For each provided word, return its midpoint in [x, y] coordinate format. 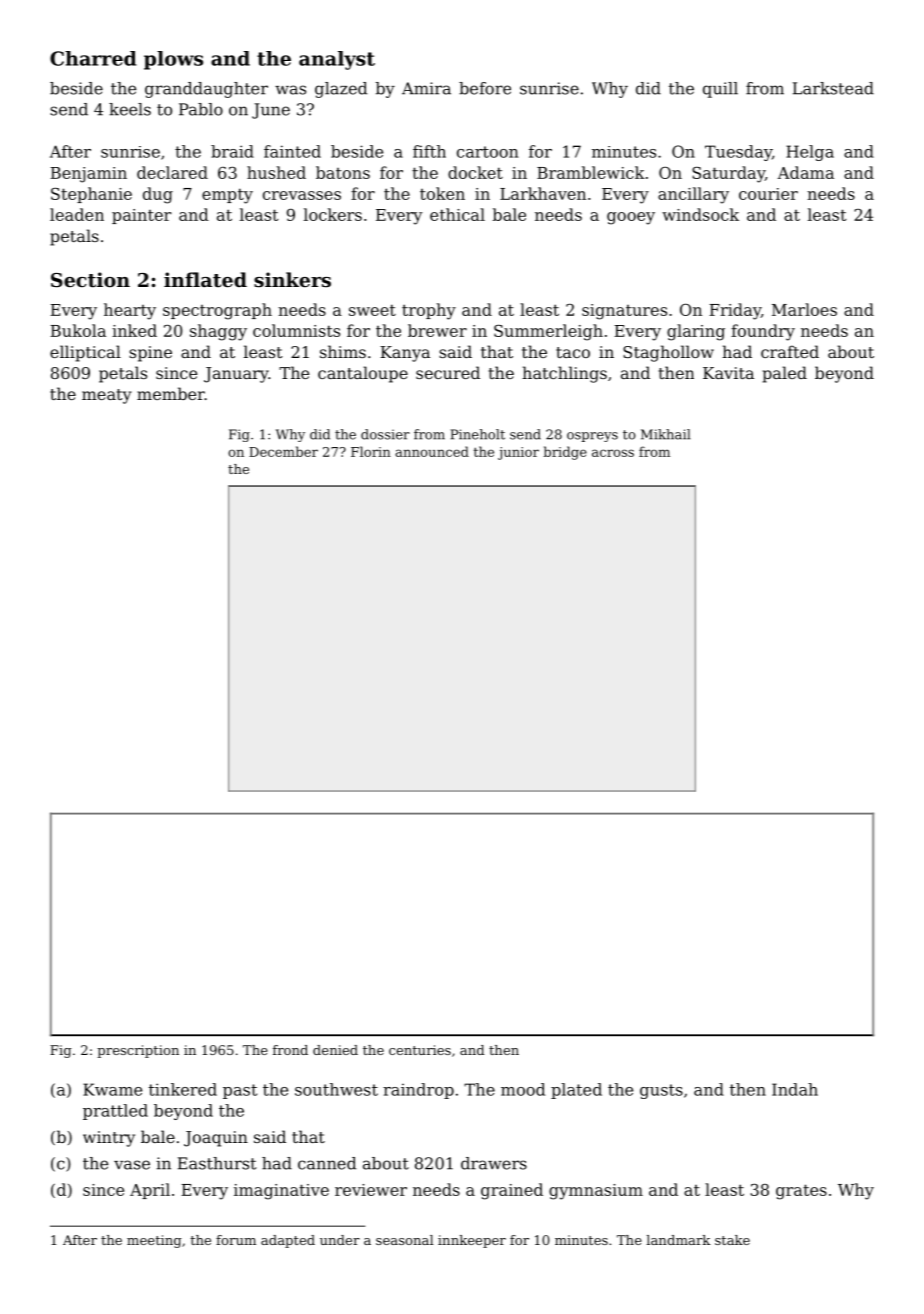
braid [232, 151]
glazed [341, 90]
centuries [420, 1050]
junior [518, 453]
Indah [795, 1089]
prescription [138, 1051]
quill [720, 90]
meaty [107, 396]
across [613, 453]
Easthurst [217, 1163]
